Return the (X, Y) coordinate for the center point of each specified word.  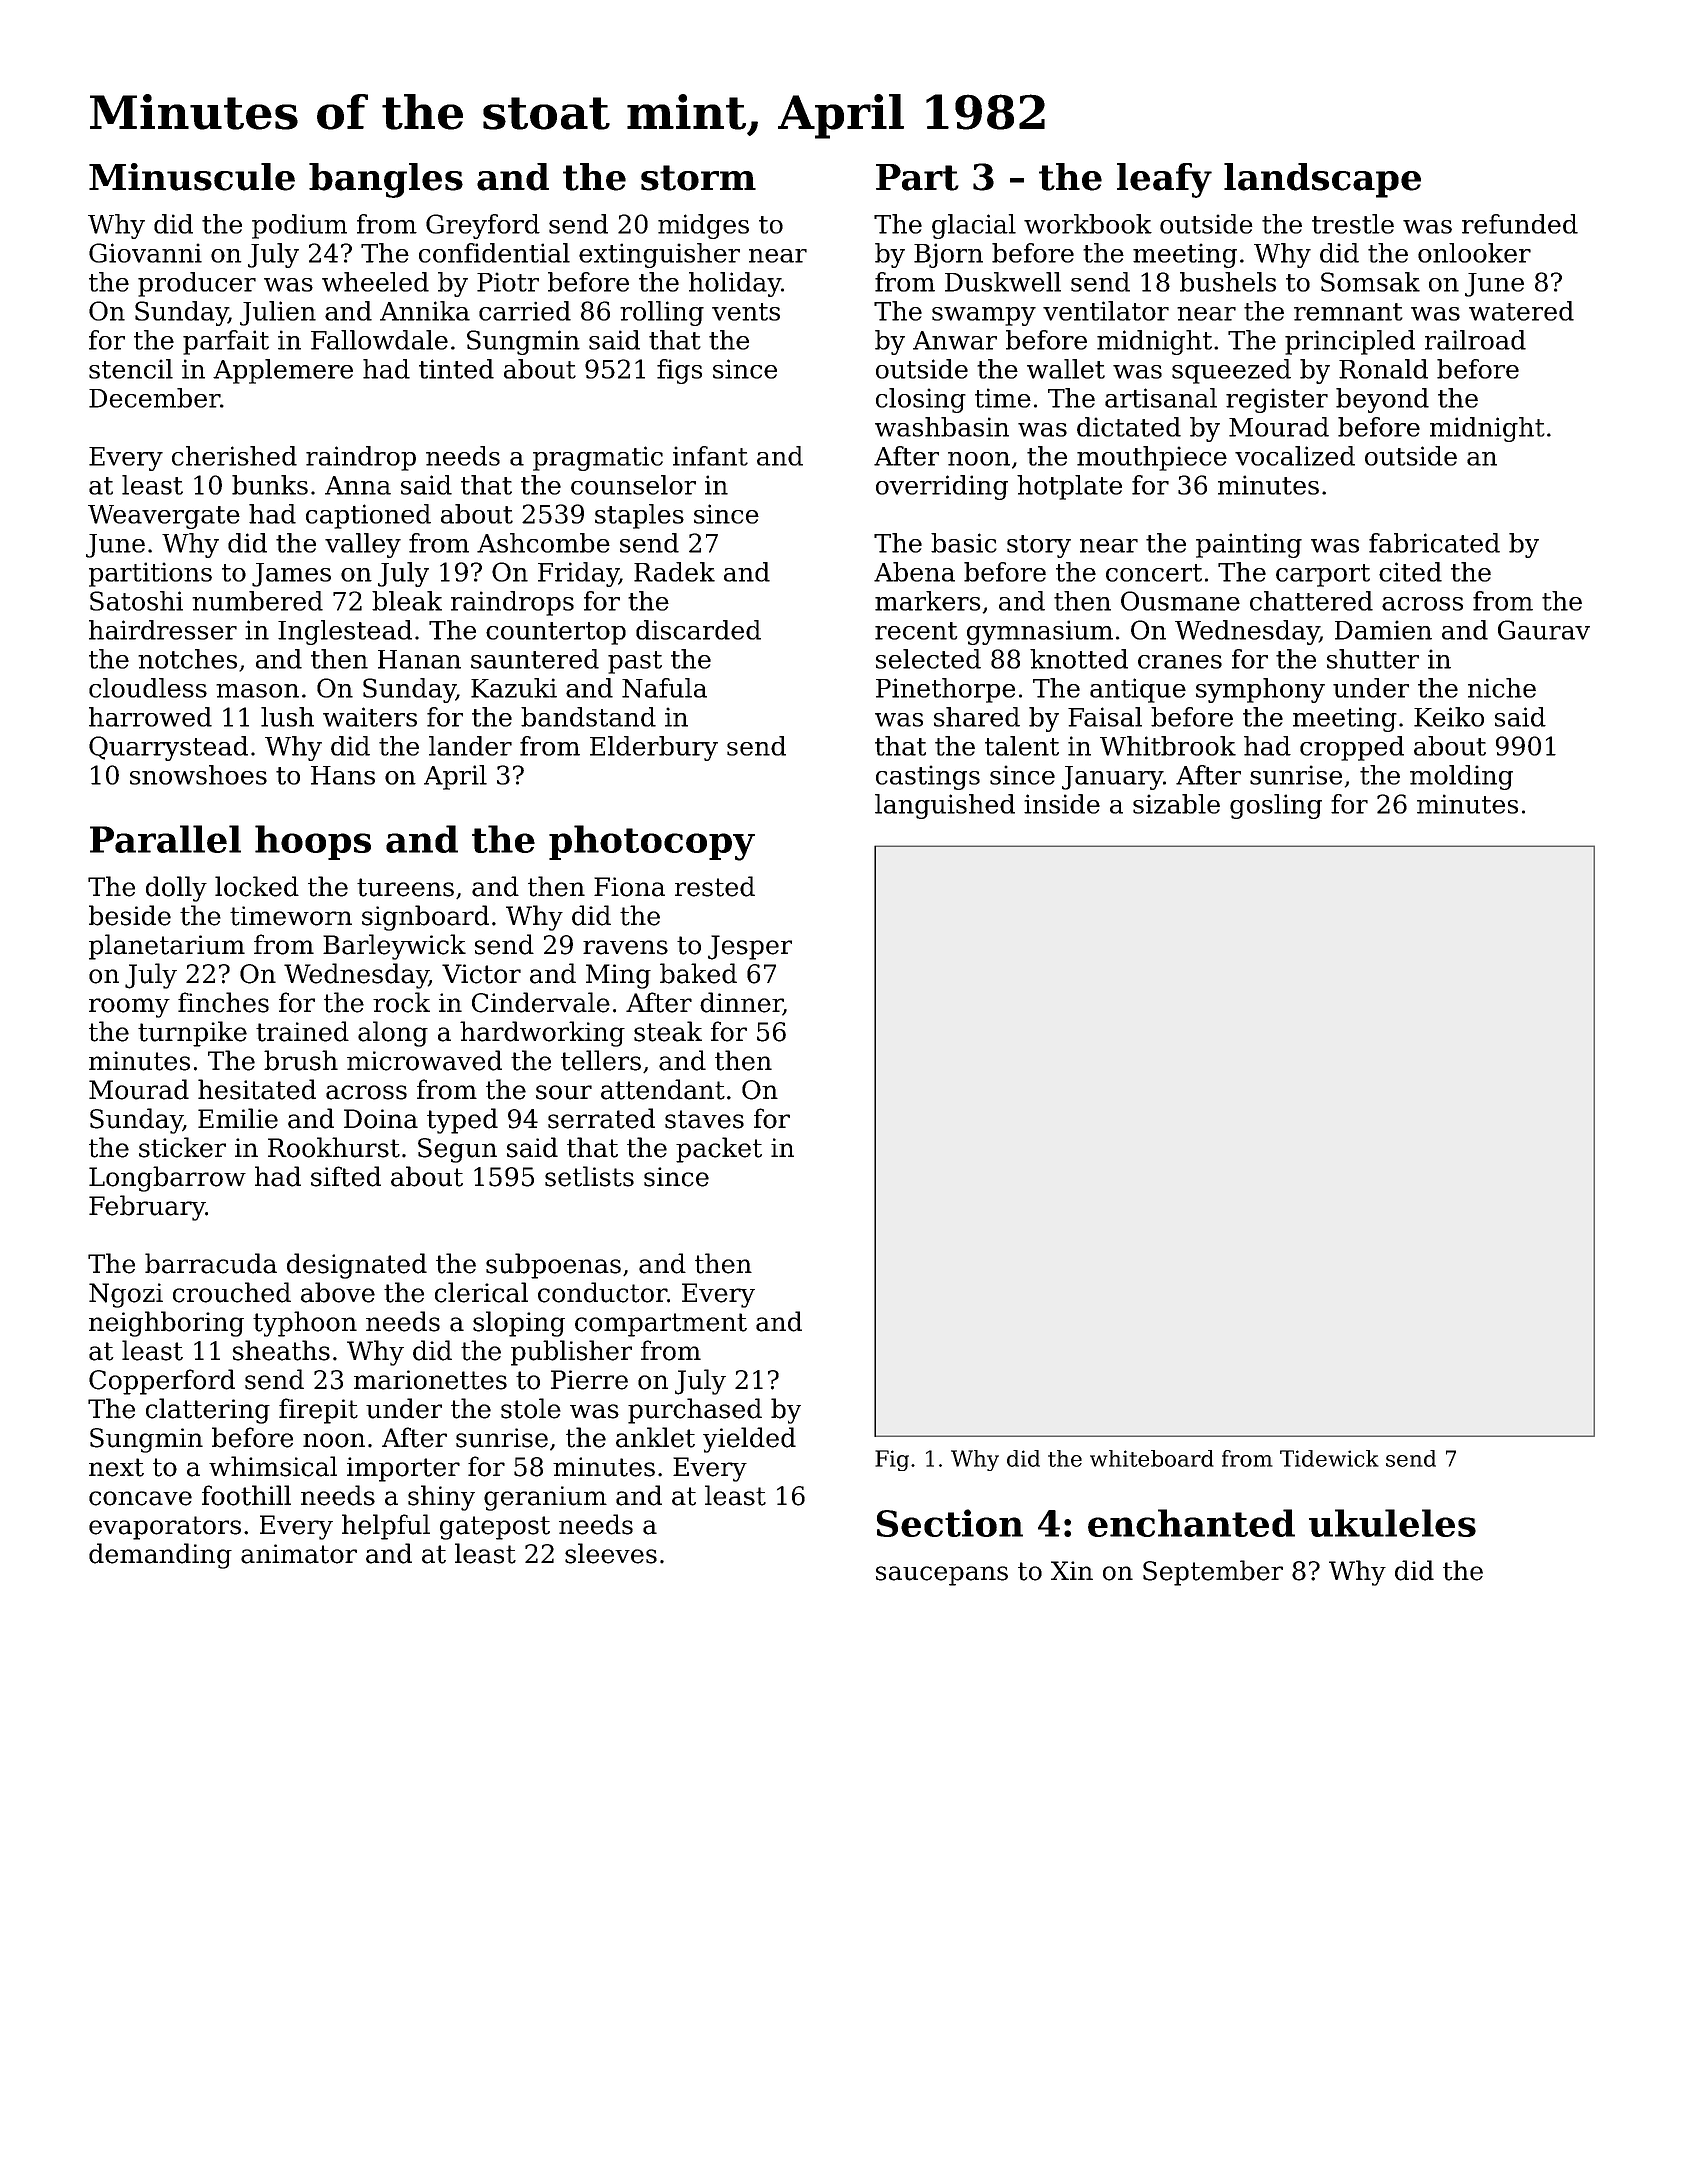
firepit (318, 1411)
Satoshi (136, 601)
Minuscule (192, 177)
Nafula (664, 688)
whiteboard (1152, 1458)
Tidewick (1329, 1458)
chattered (1311, 601)
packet (719, 1150)
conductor (602, 1292)
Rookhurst (334, 1147)
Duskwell (1003, 282)
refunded (1520, 224)
